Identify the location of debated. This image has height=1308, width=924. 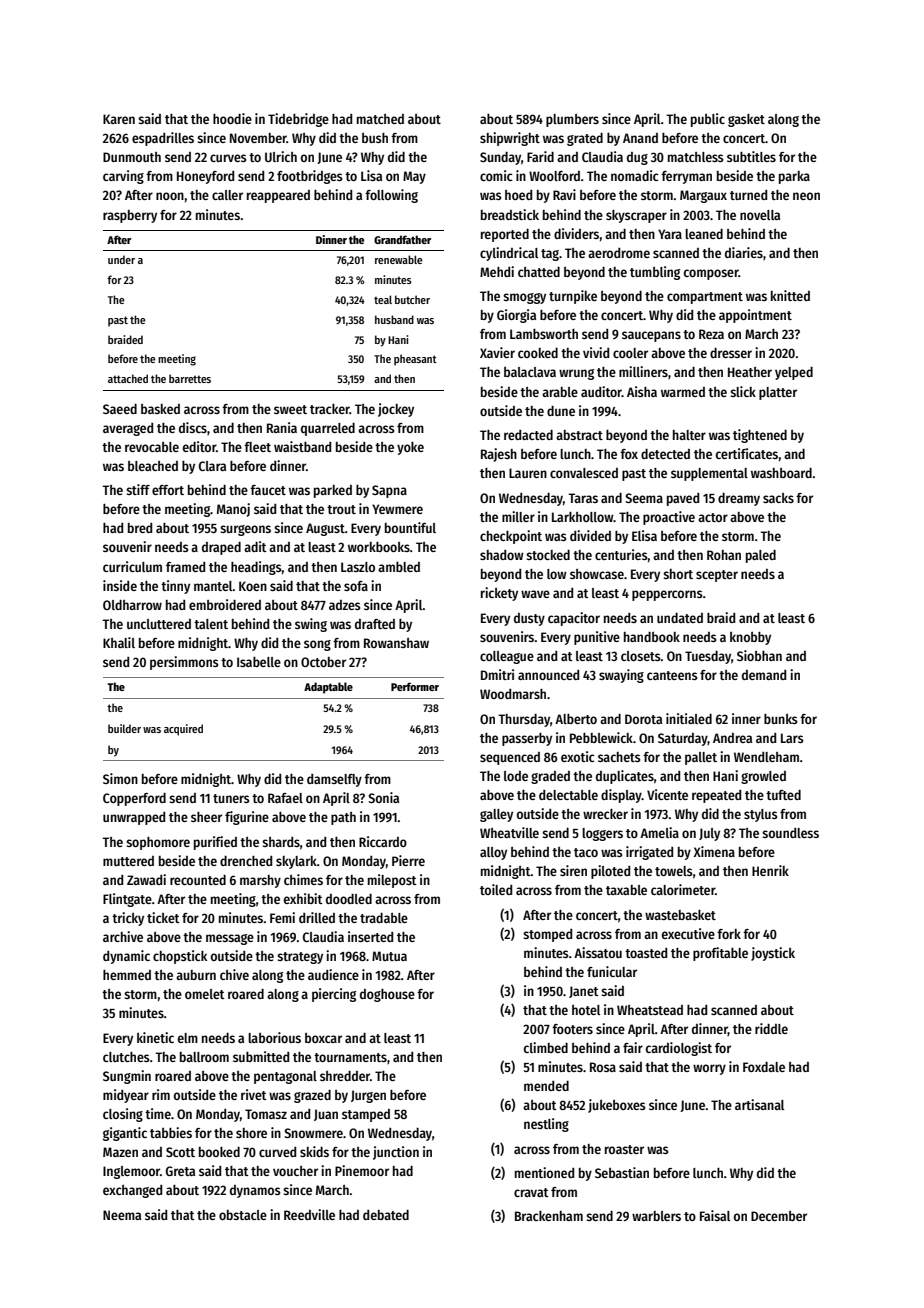
(386, 1215).
